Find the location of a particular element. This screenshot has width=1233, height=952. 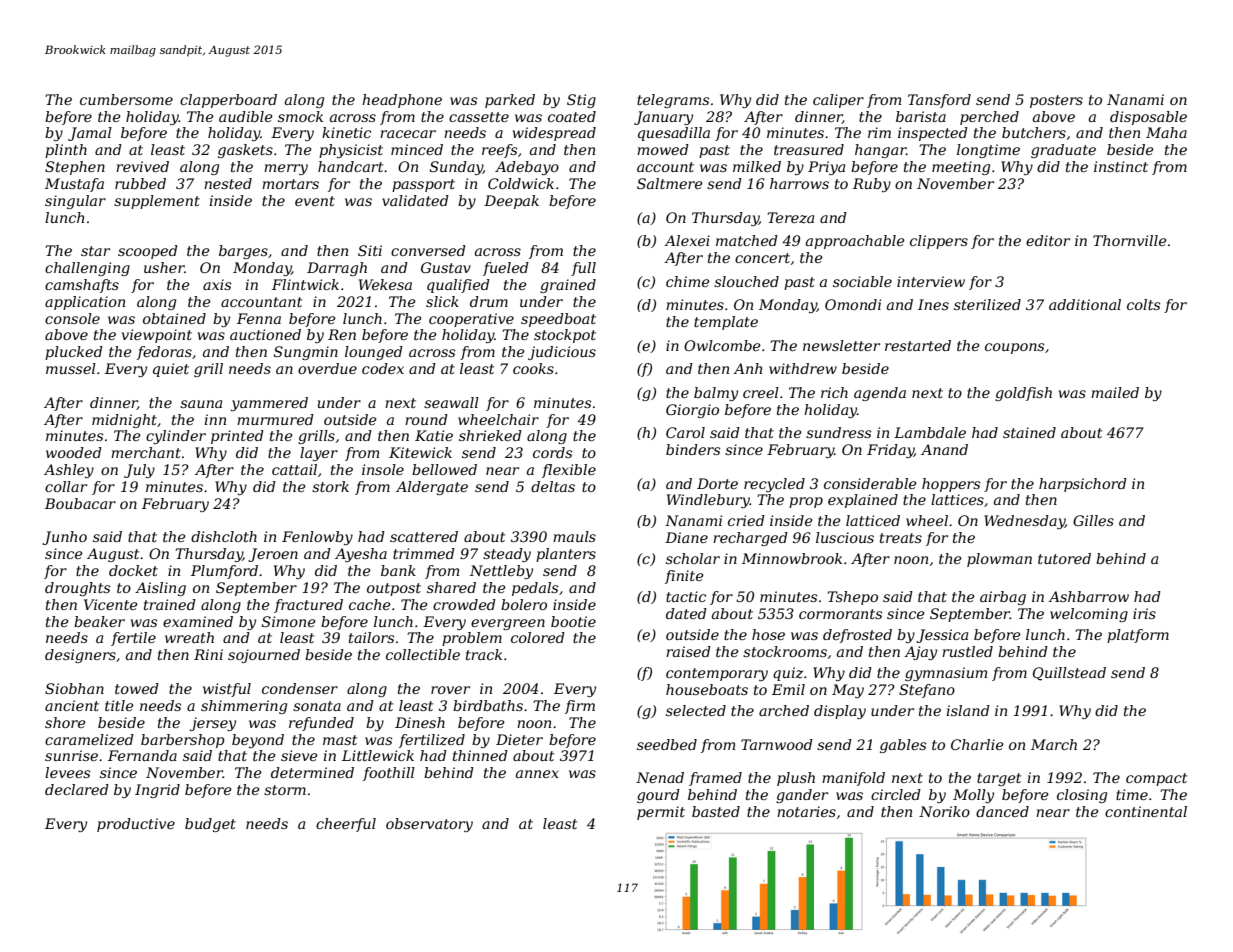

permit is located at coordinates (661, 813).
